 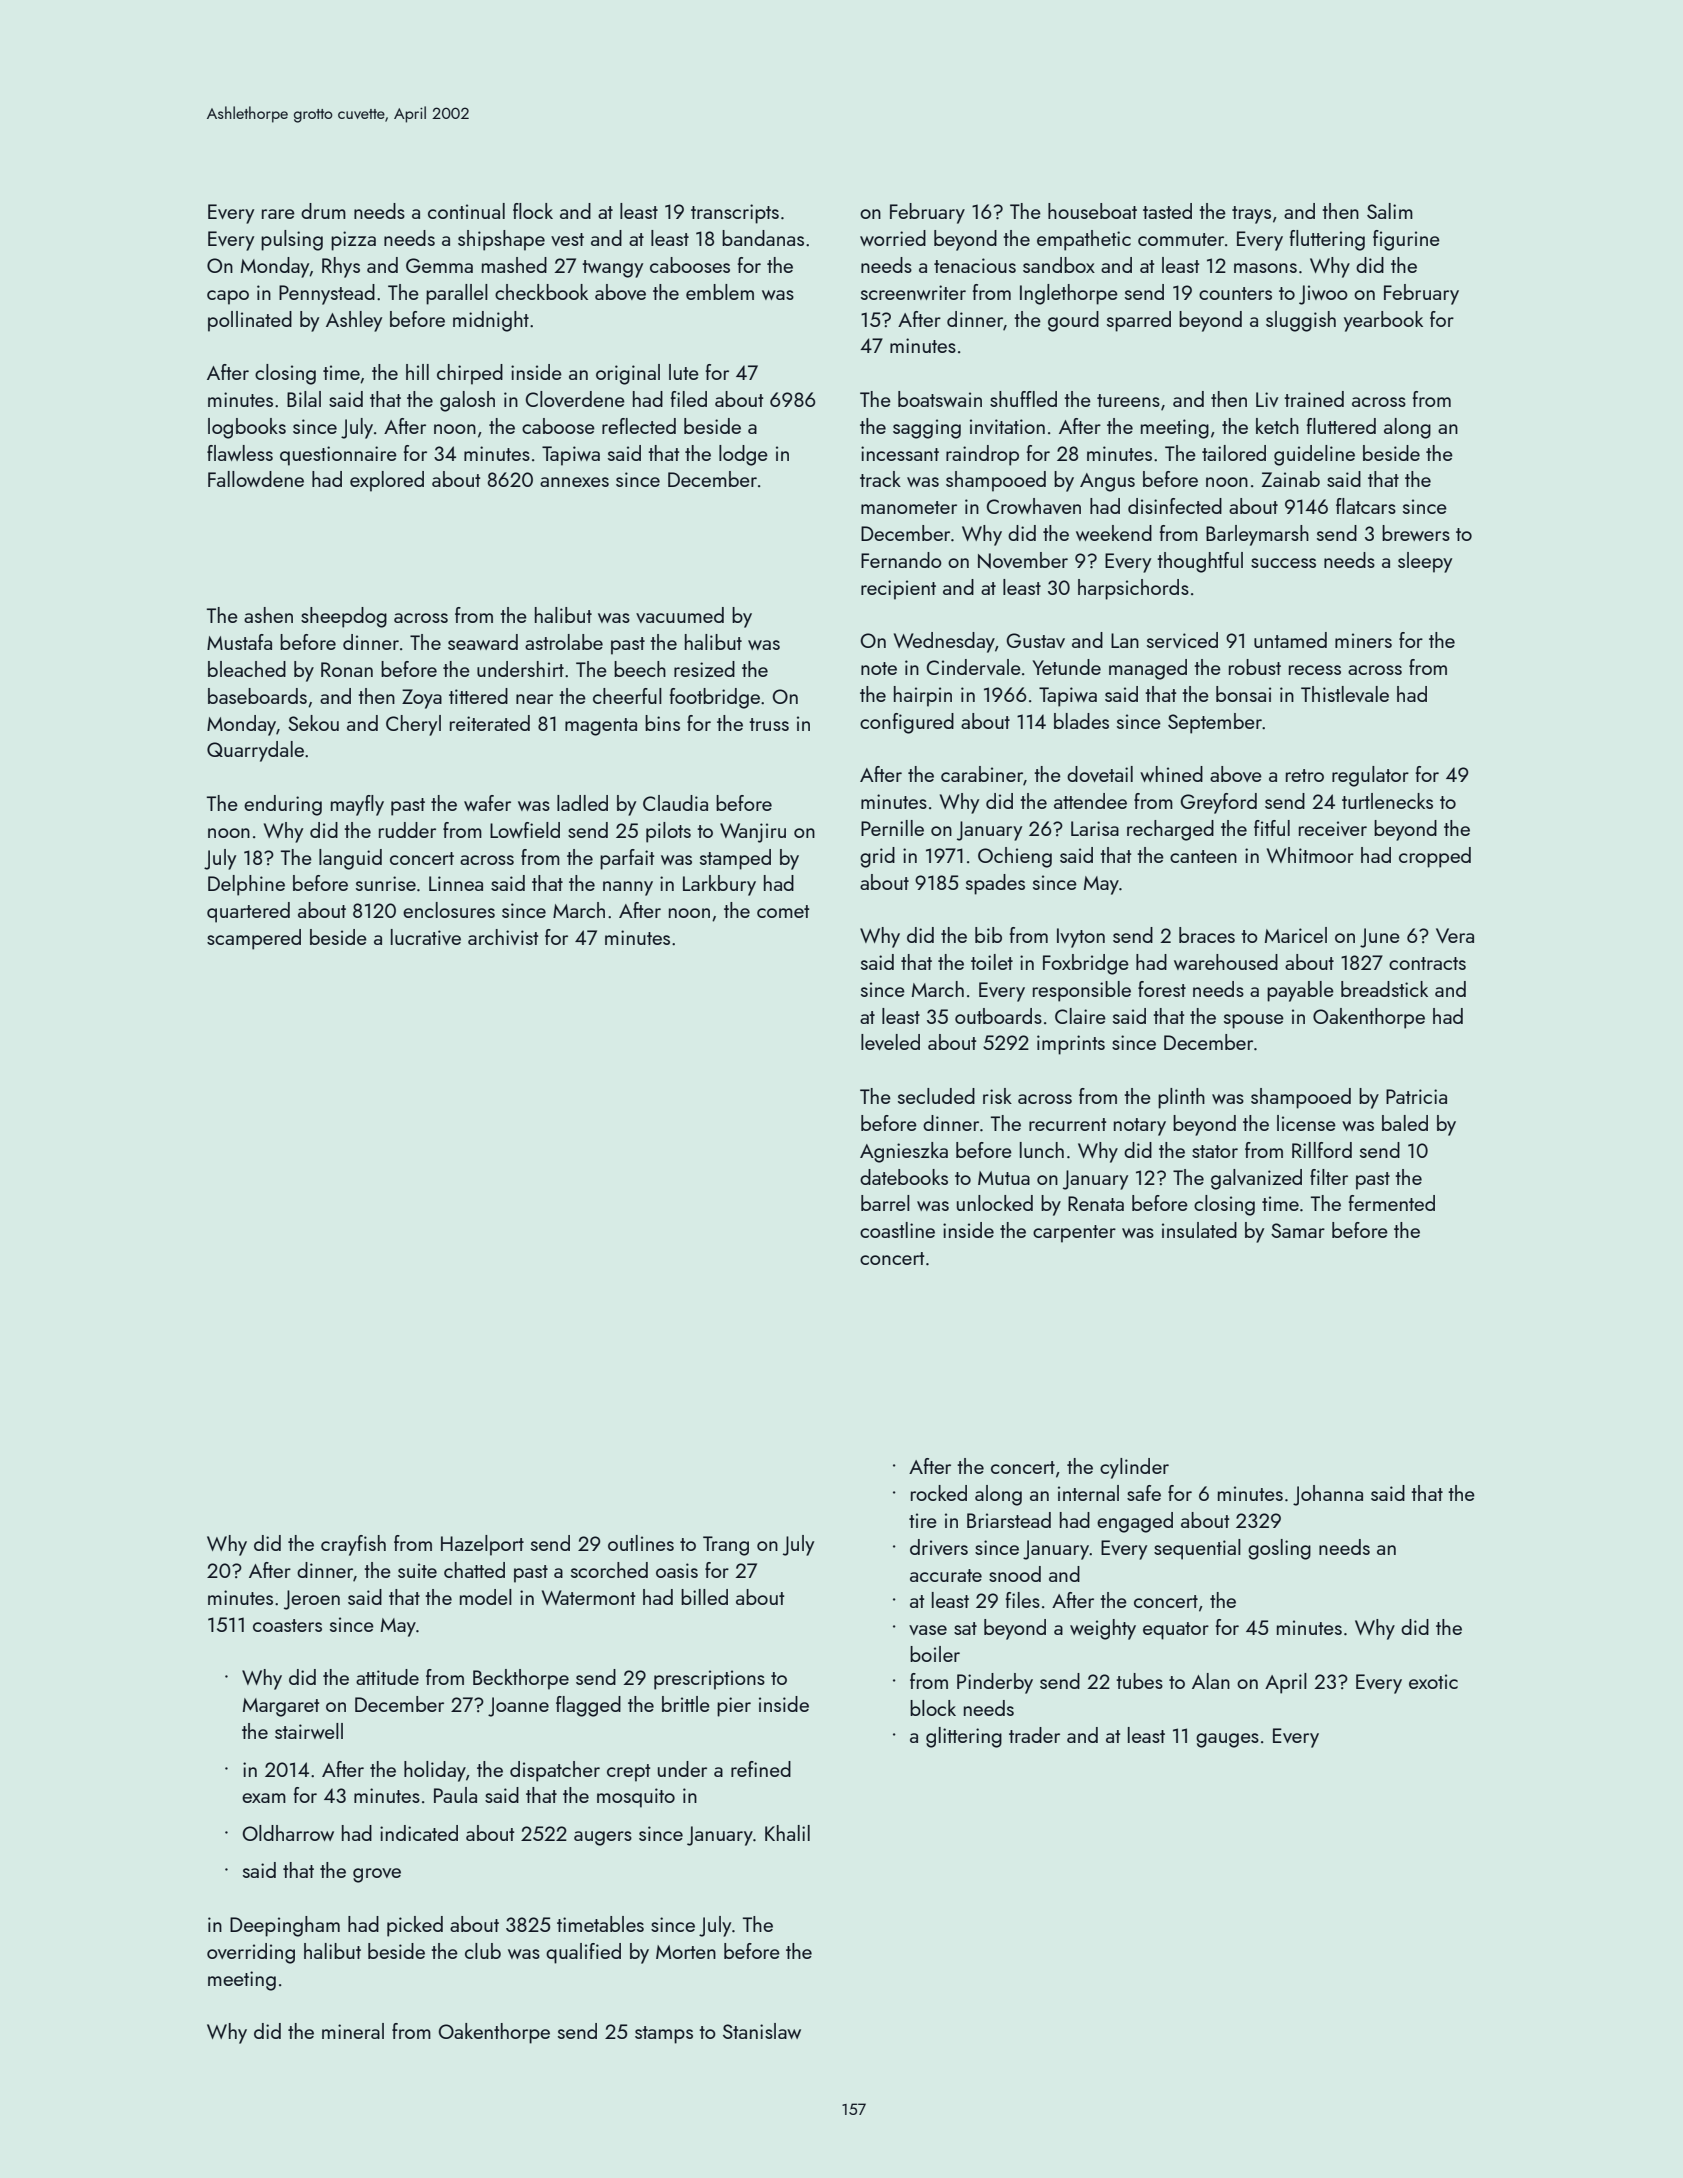 I want to click on suite, so click(x=417, y=1570).
